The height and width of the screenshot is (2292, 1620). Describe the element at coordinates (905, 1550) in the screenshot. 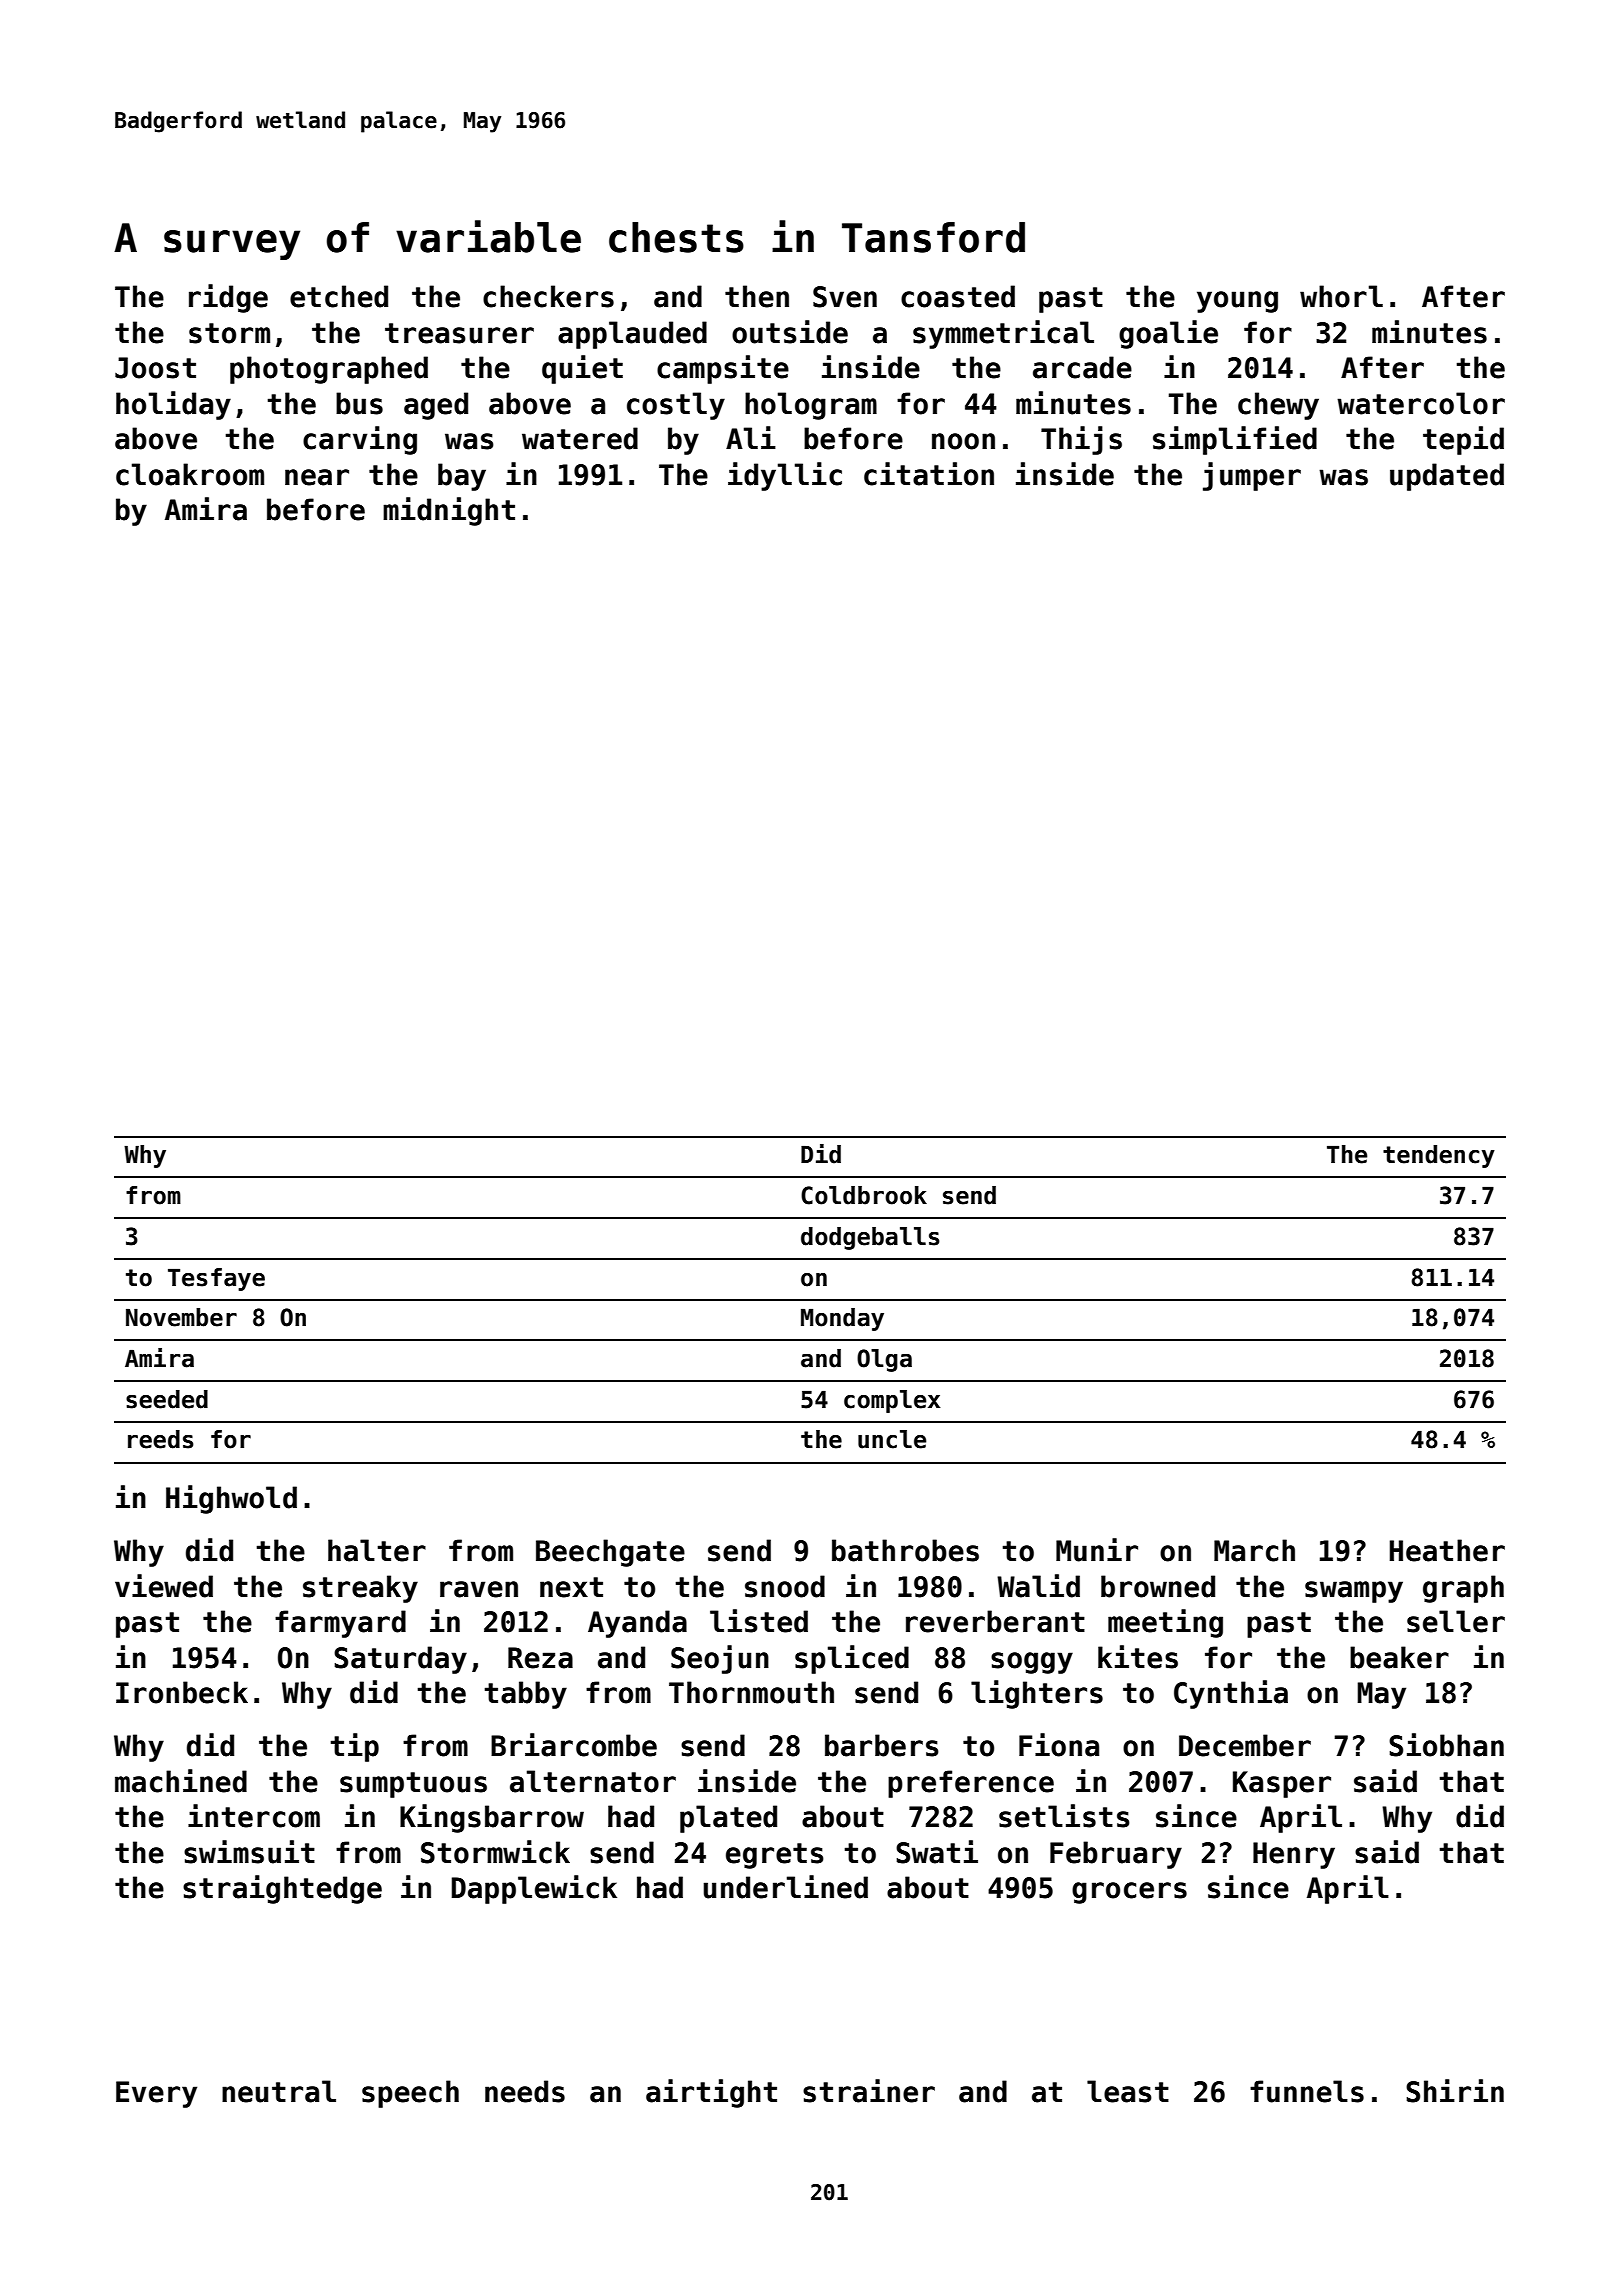

I see `bathrobes` at that location.
